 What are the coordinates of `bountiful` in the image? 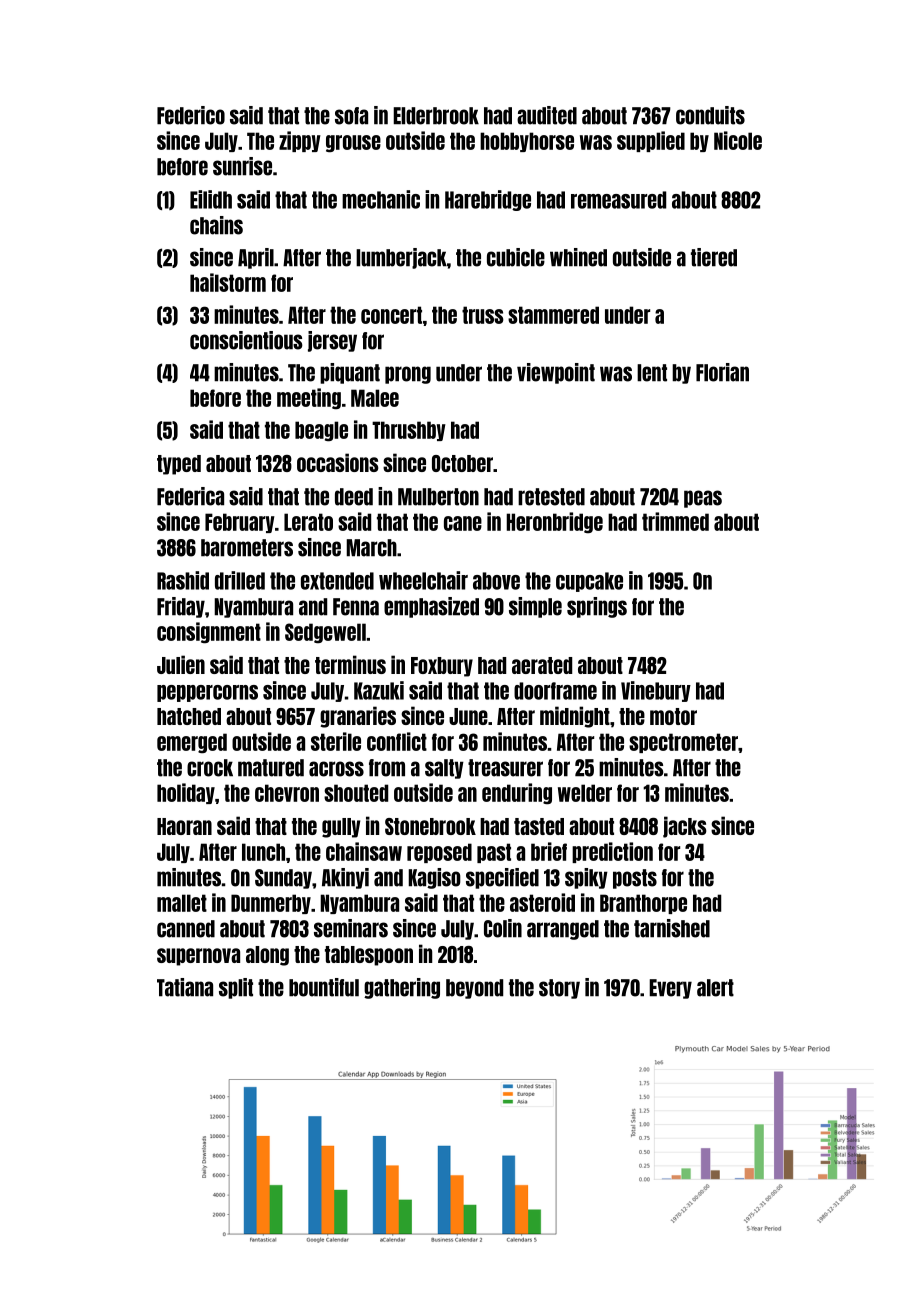 It's located at (324, 987).
